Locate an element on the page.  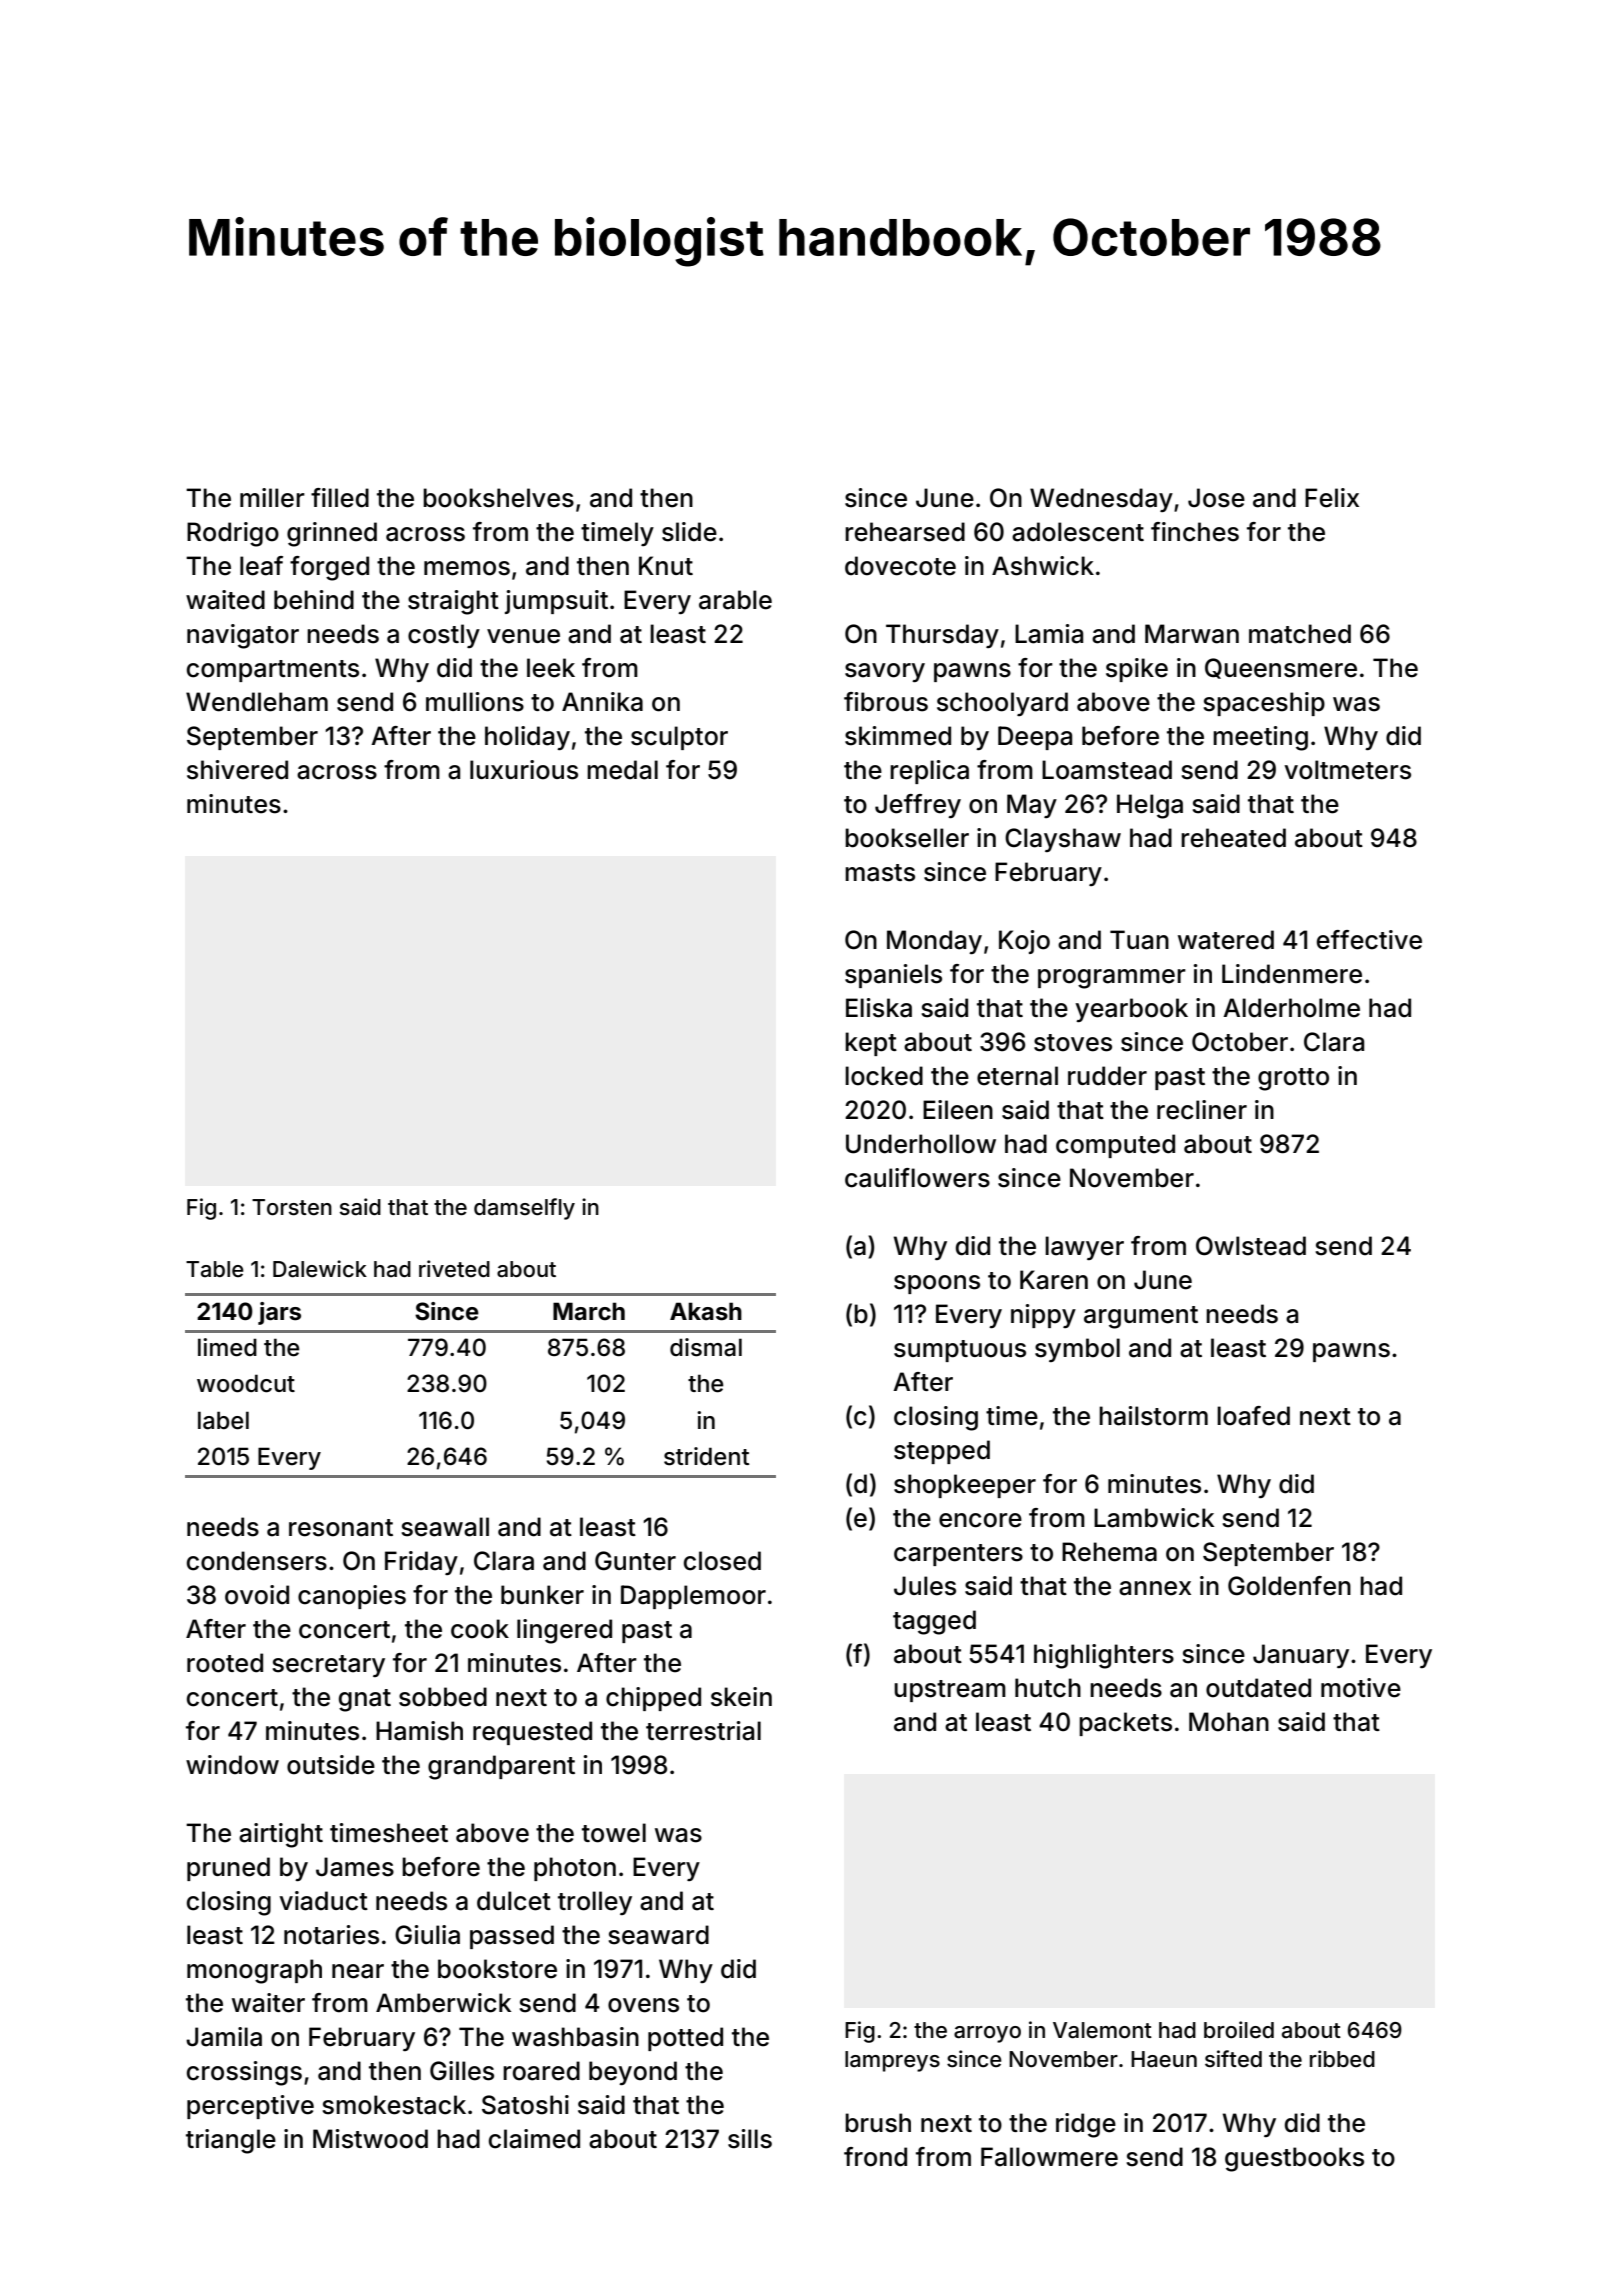
Torsten is located at coordinates (292, 1207).
